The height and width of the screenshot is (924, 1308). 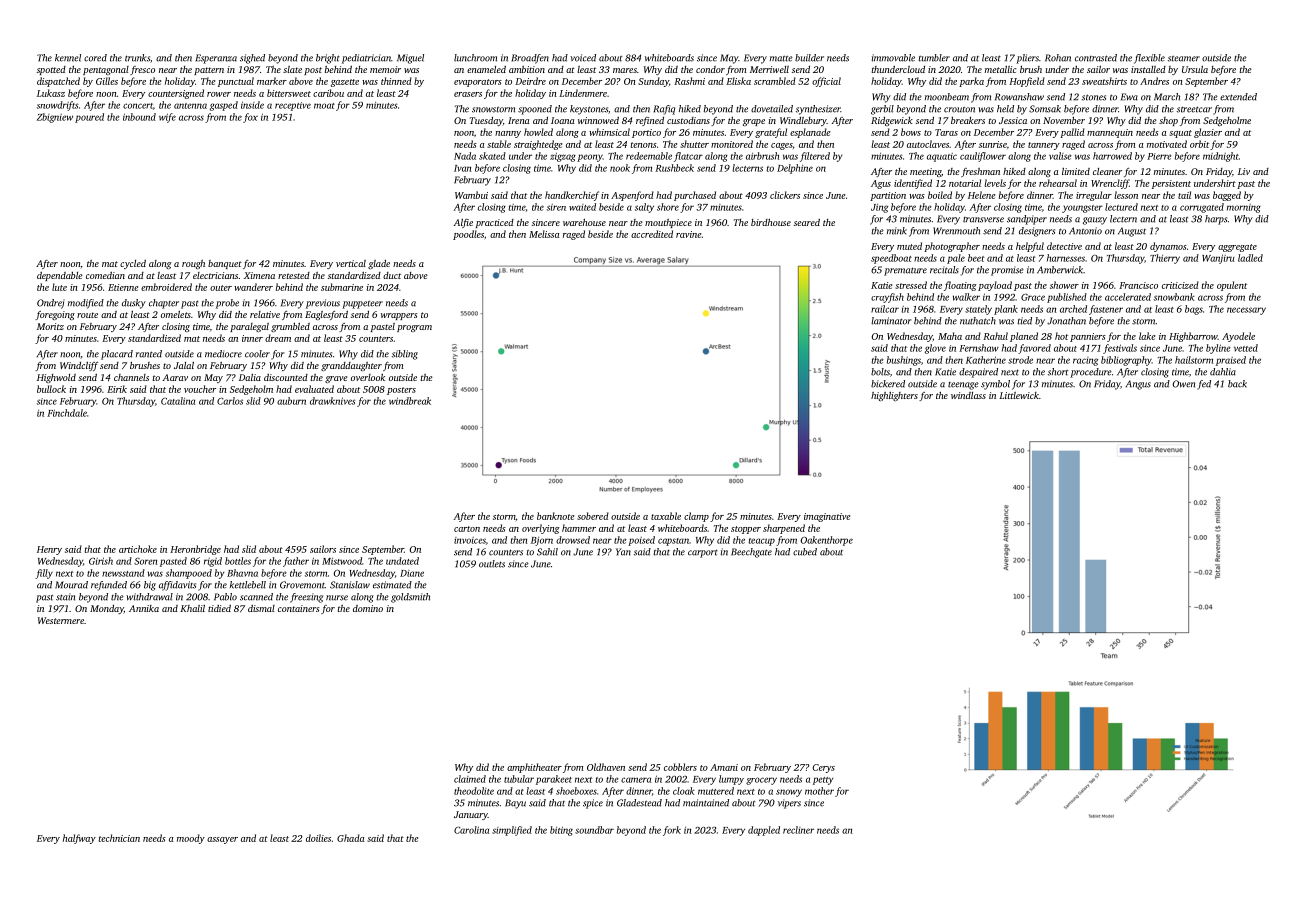 What do you see at coordinates (827, 517) in the screenshot?
I see `imaginative` at bounding box center [827, 517].
